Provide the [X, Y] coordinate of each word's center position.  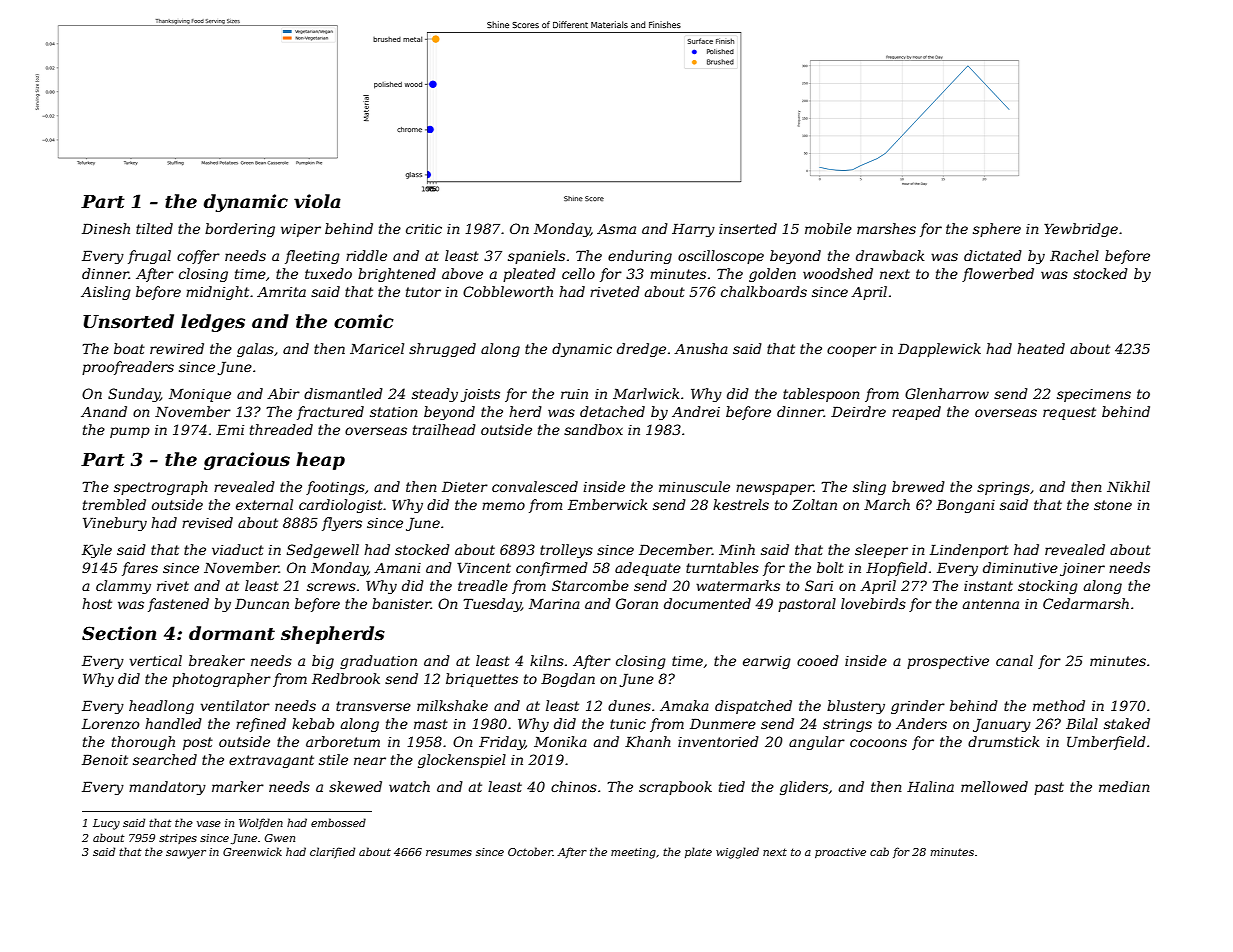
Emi [230, 430]
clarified [332, 852]
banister [401, 603]
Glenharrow [947, 393]
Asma [616, 229]
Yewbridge [1081, 230]
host [97, 603]
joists [480, 395]
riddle [366, 255]
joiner [1082, 569]
